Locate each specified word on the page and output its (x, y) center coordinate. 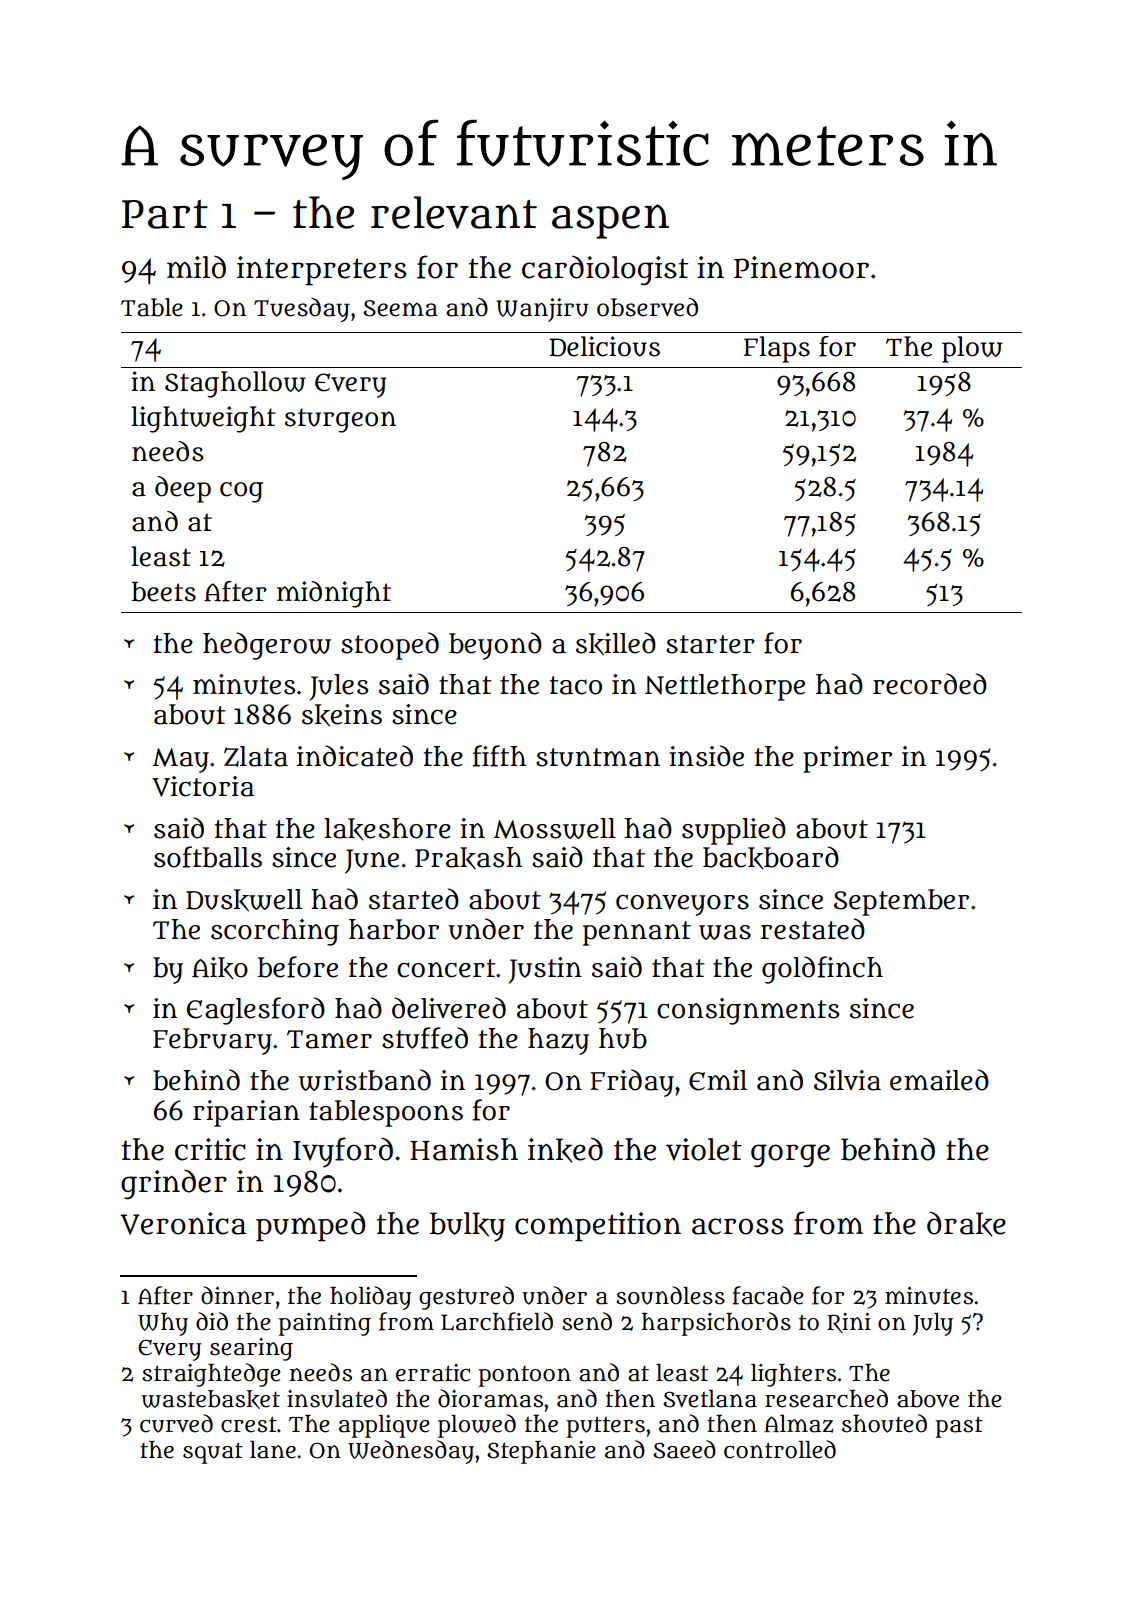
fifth (499, 756)
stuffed (425, 1038)
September (901, 902)
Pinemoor (801, 267)
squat (213, 1453)
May (180, 760)
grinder (174, 1184)
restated (813, 929)
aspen (610, 221)
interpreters (322, 271)
